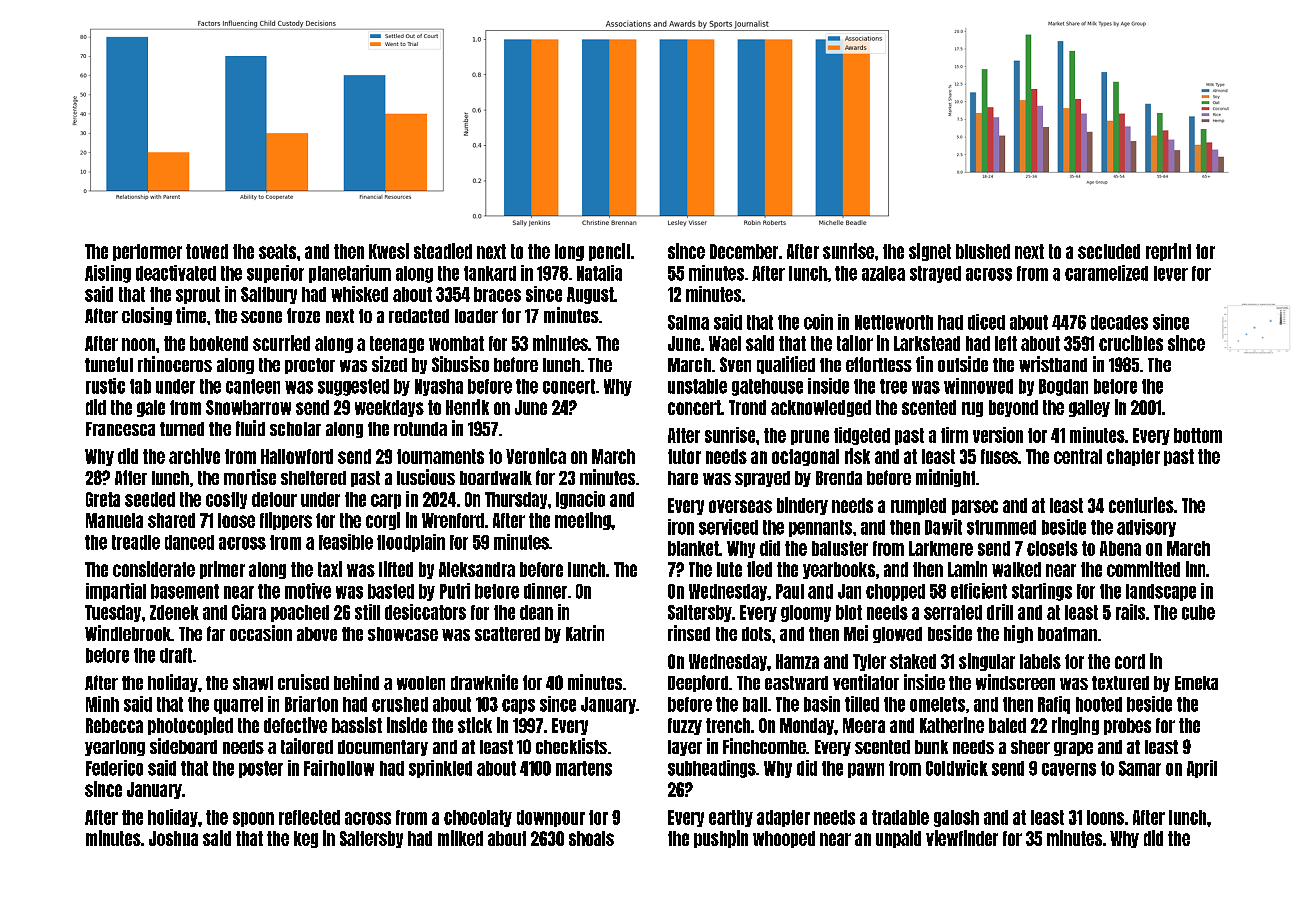 This image has width=1308, height=924. I want to click on seats, so click(277, 251).
